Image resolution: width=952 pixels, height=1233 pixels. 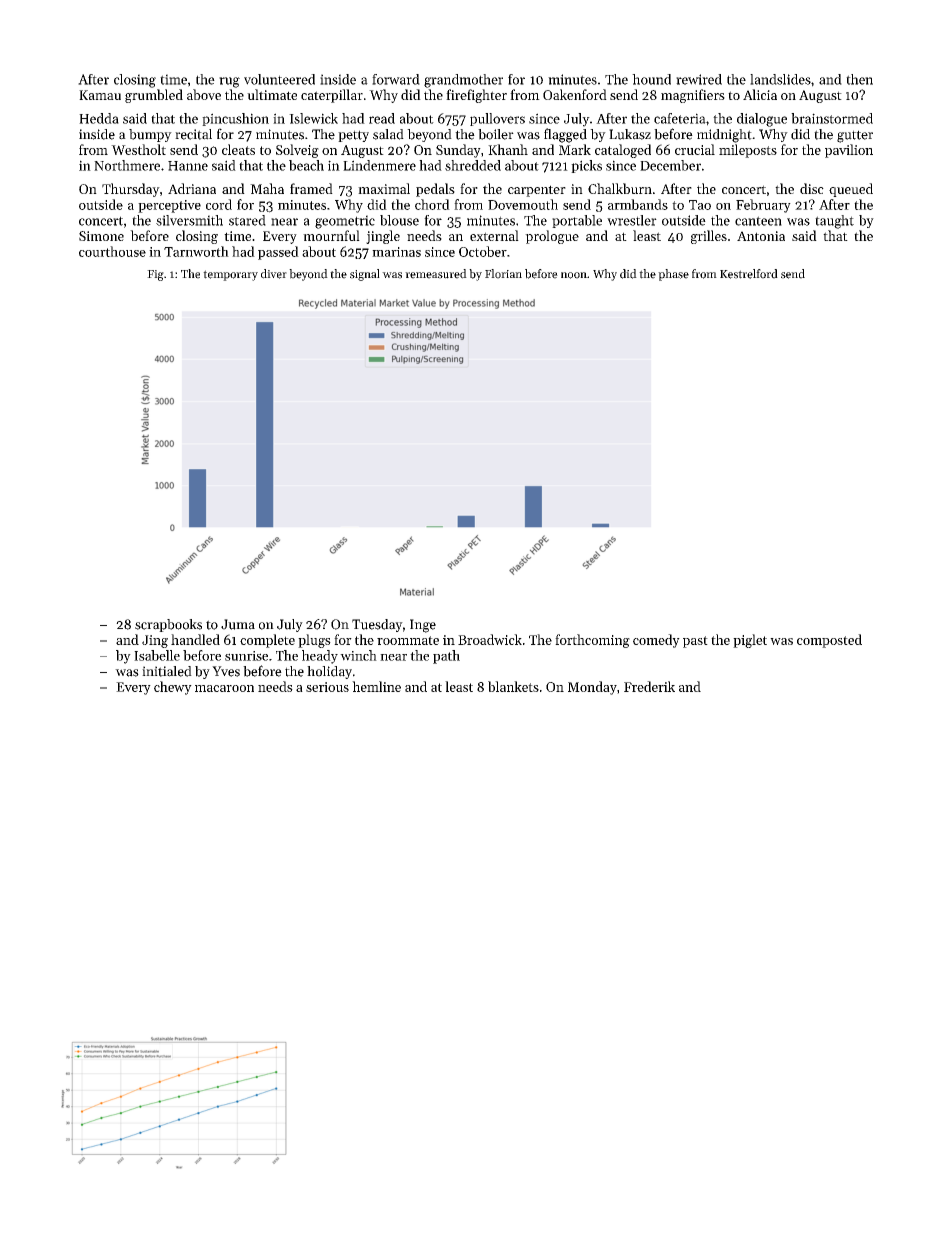 I want to click on hound, so click(x=651, y=79).
